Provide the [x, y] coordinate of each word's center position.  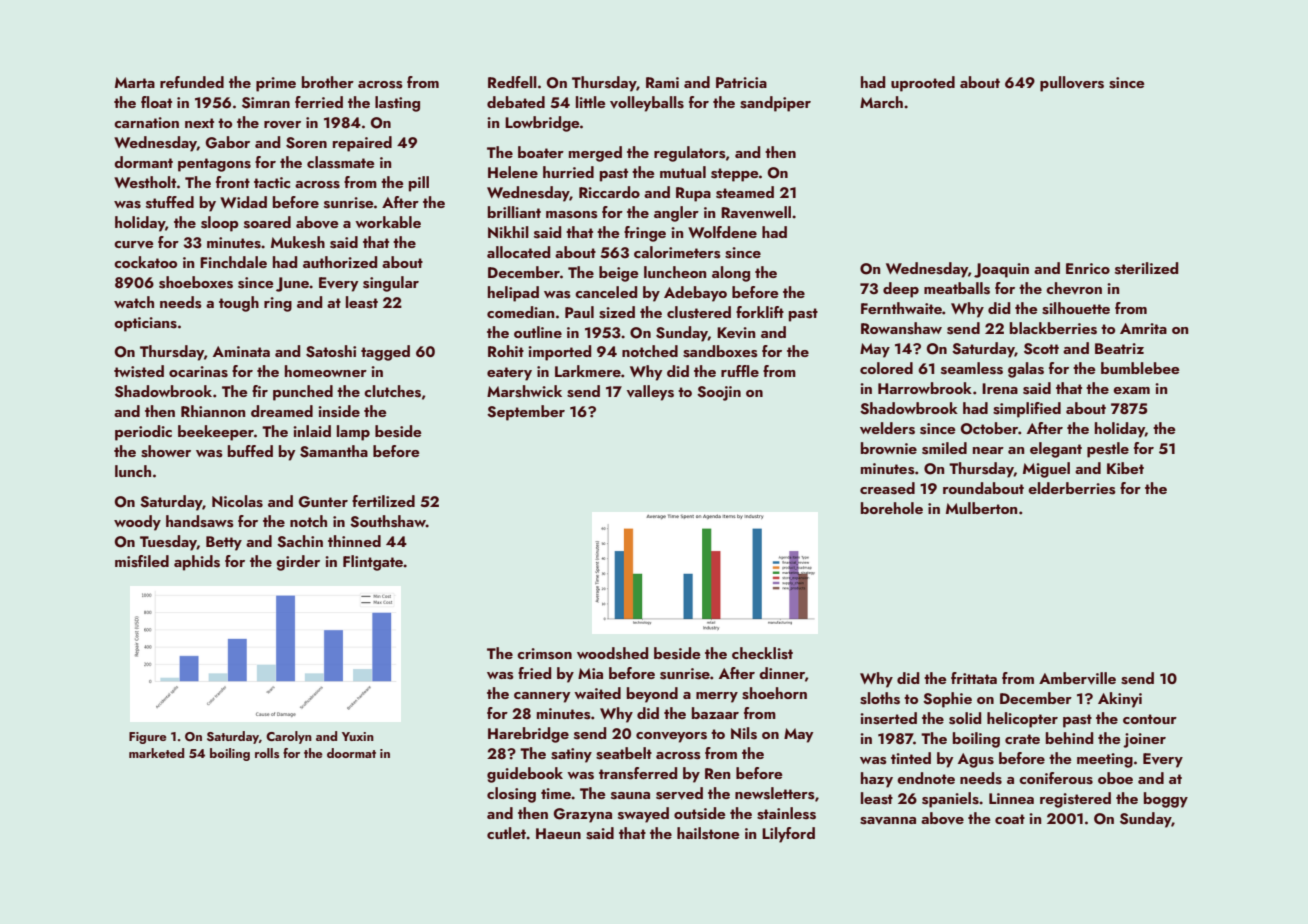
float [156, 102]
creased [887, 488]
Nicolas [237, 501]
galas [1026, 370]
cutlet [506, 833]
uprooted [923, 84]
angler [676, 214]
